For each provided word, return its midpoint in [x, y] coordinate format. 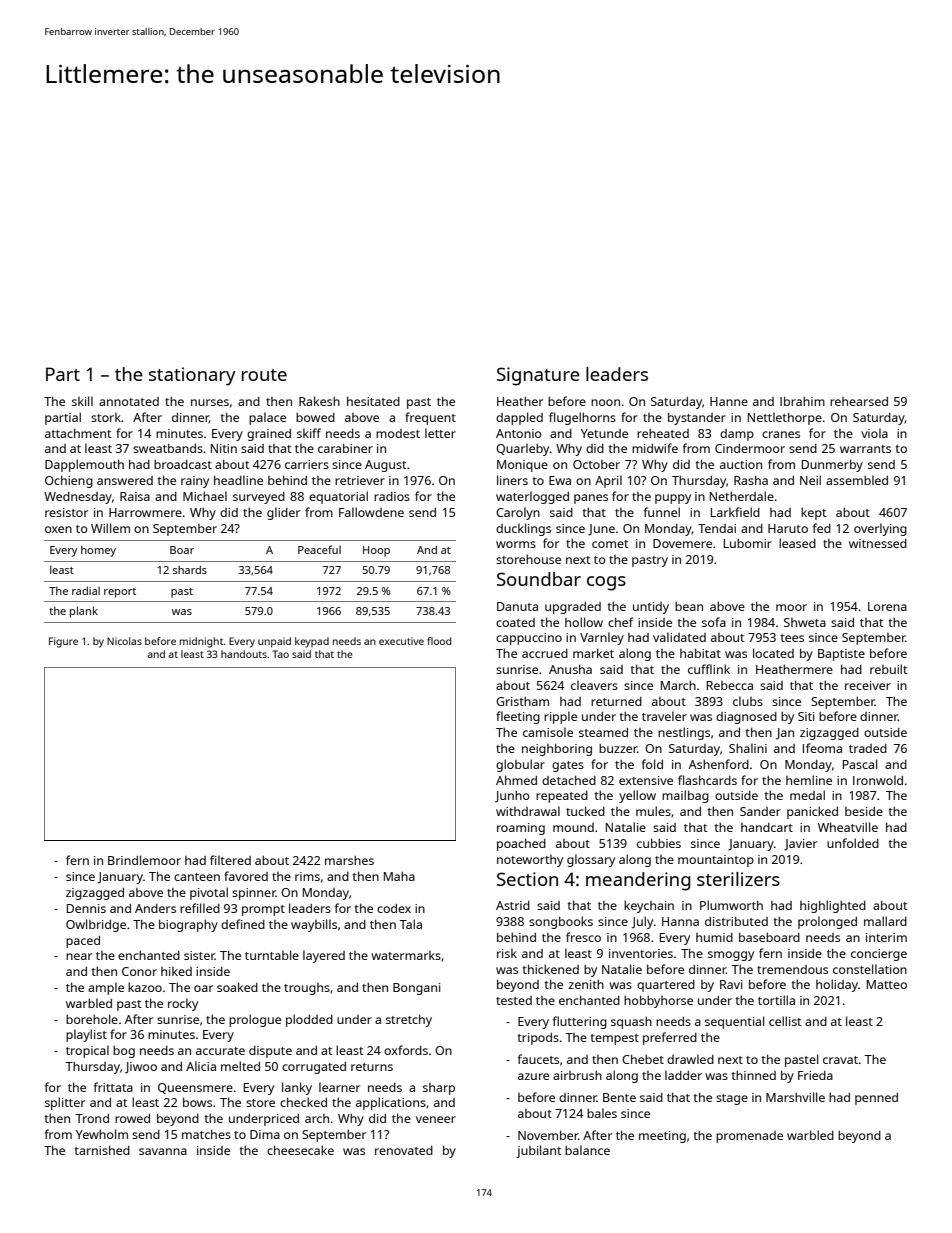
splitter [65, 1103]
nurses [210, 402]
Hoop [376, 551]
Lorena [887, 606]
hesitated [373, 401]
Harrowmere [145, 512]
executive [401, 641]
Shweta [805, 622]
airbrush [577, 1075]
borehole [92, 1019]
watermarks [406, 955]
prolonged [827, 922]
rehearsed [859, 401]
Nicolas [124, 641]
